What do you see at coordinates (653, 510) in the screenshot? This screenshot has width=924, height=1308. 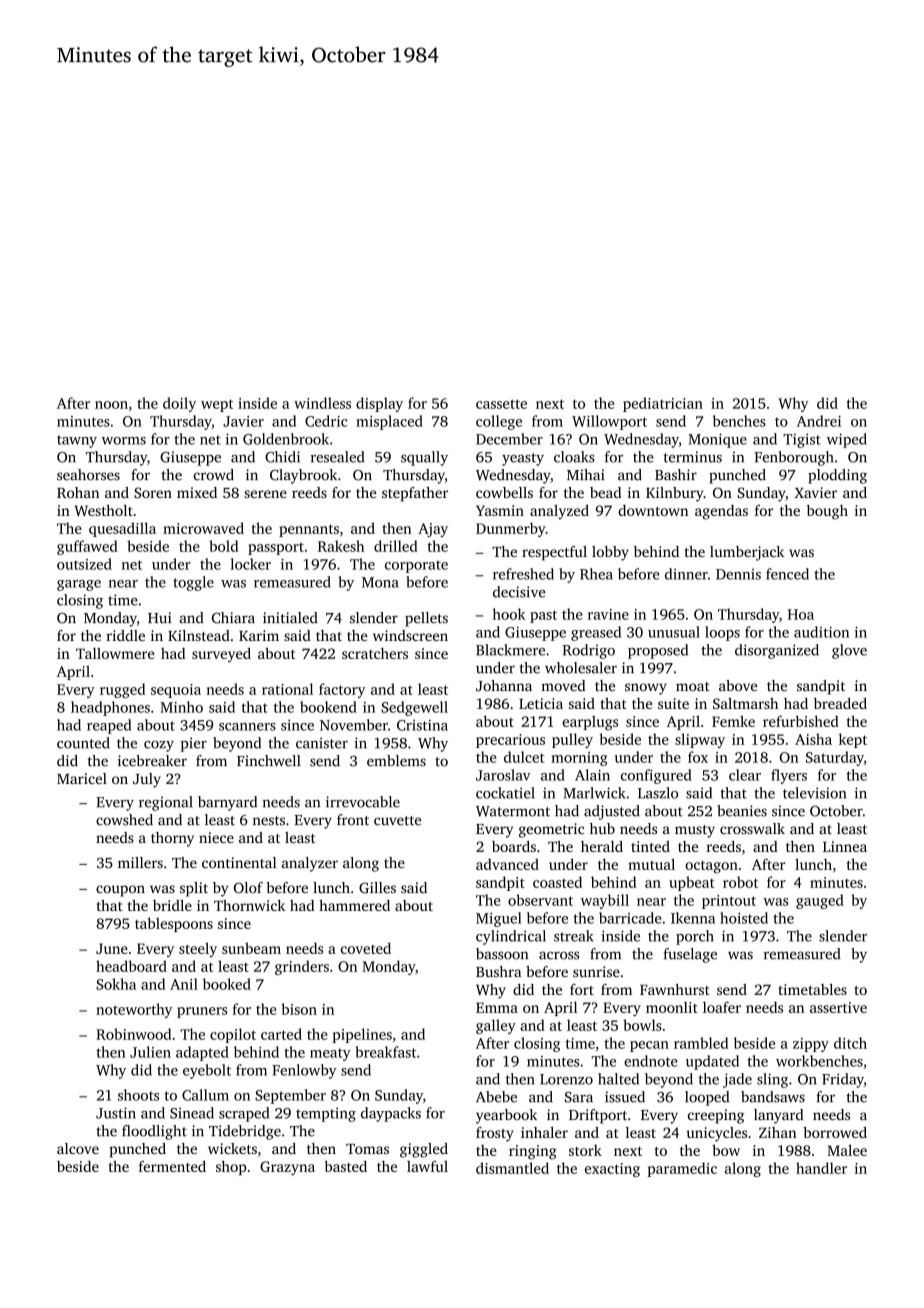 I see `downtown` at bounding box center [653, 510].
